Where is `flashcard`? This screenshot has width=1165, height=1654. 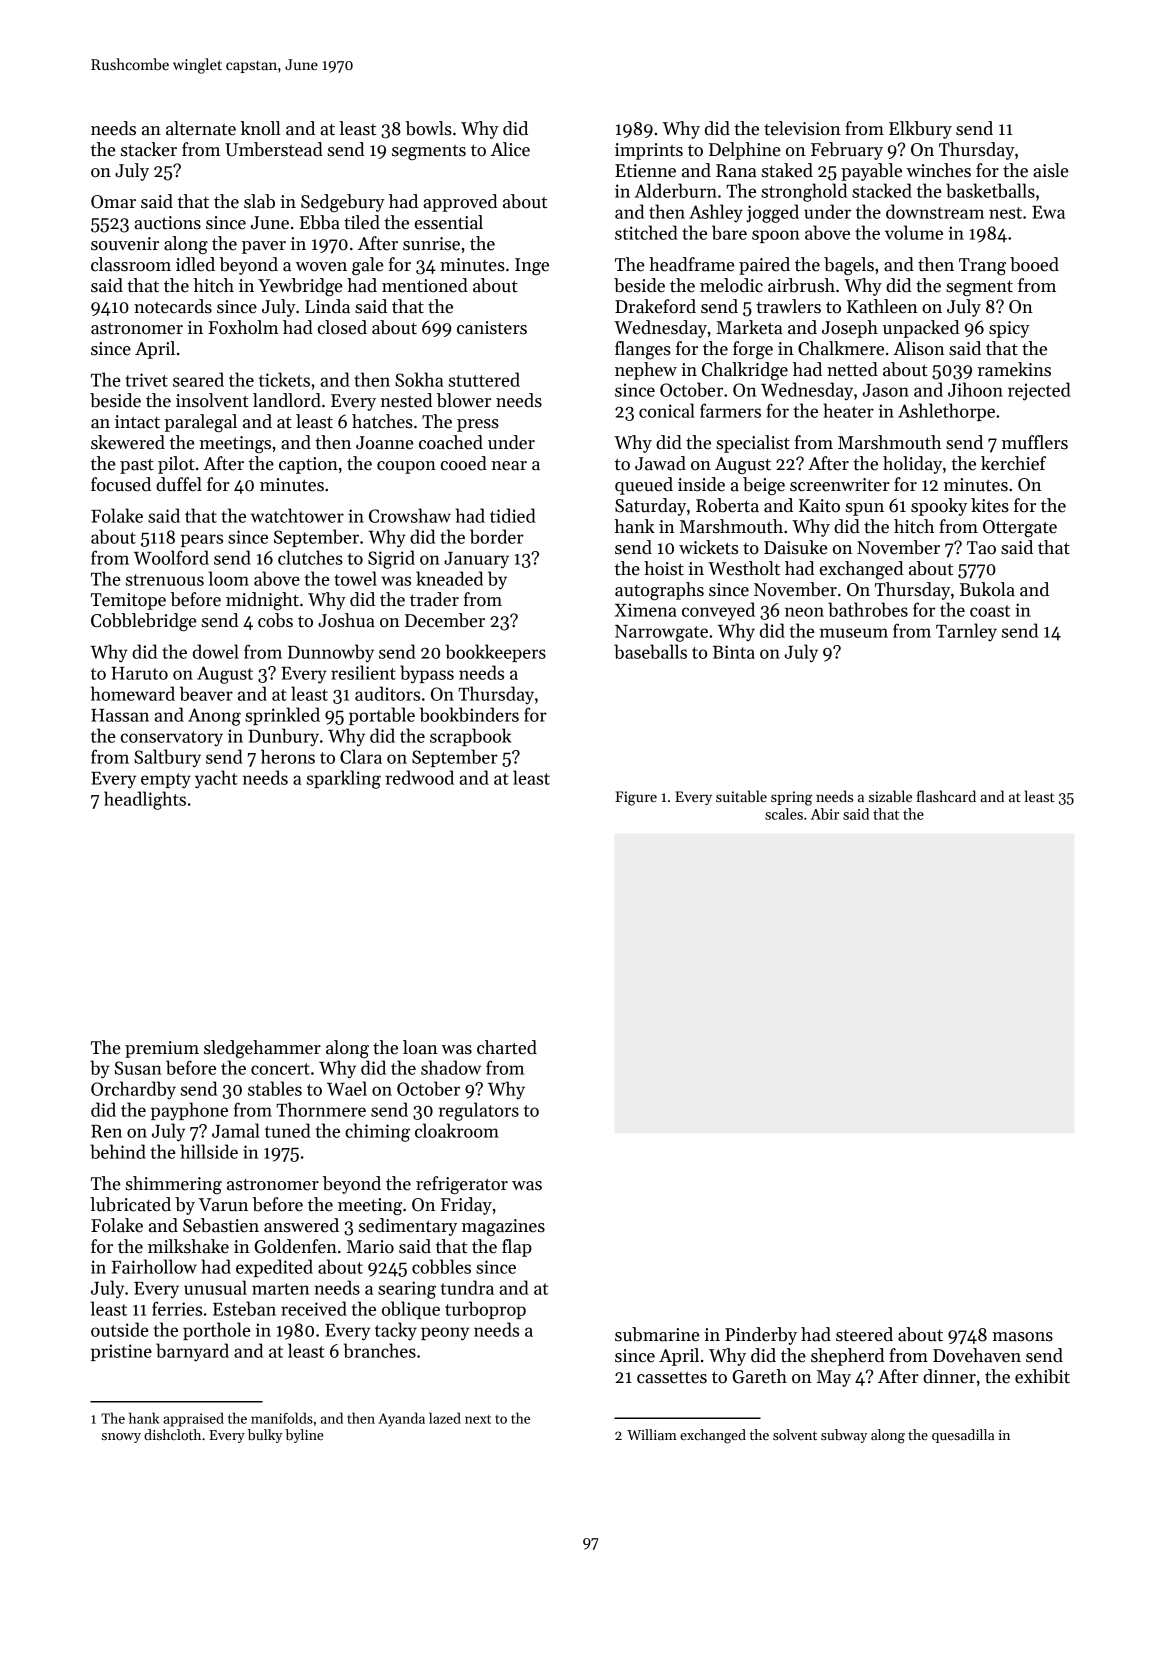 flashcard is located at coordinates (946, 796).
